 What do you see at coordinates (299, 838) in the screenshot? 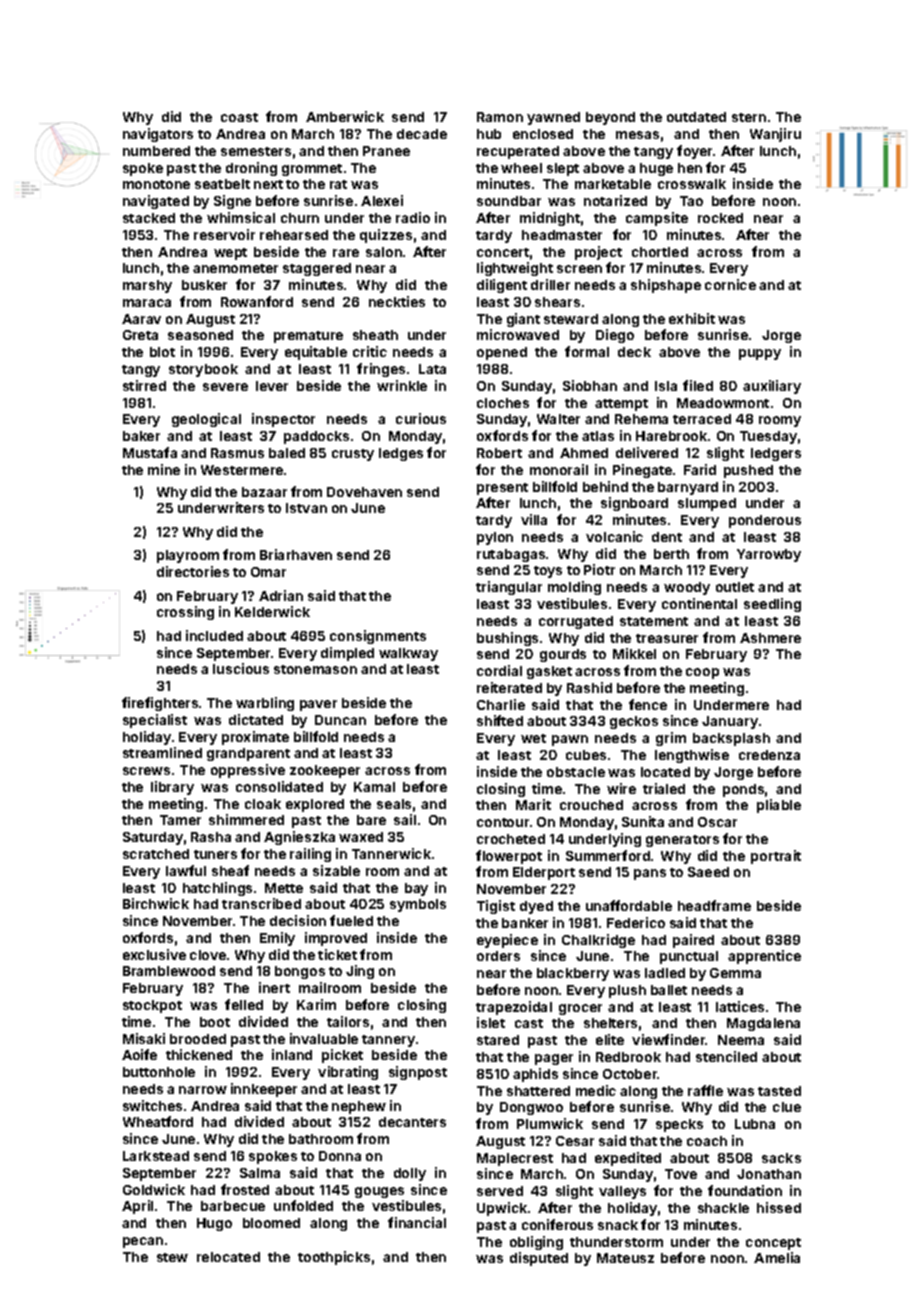
I see `Agnieszka` at bounding box center [299, 838].
